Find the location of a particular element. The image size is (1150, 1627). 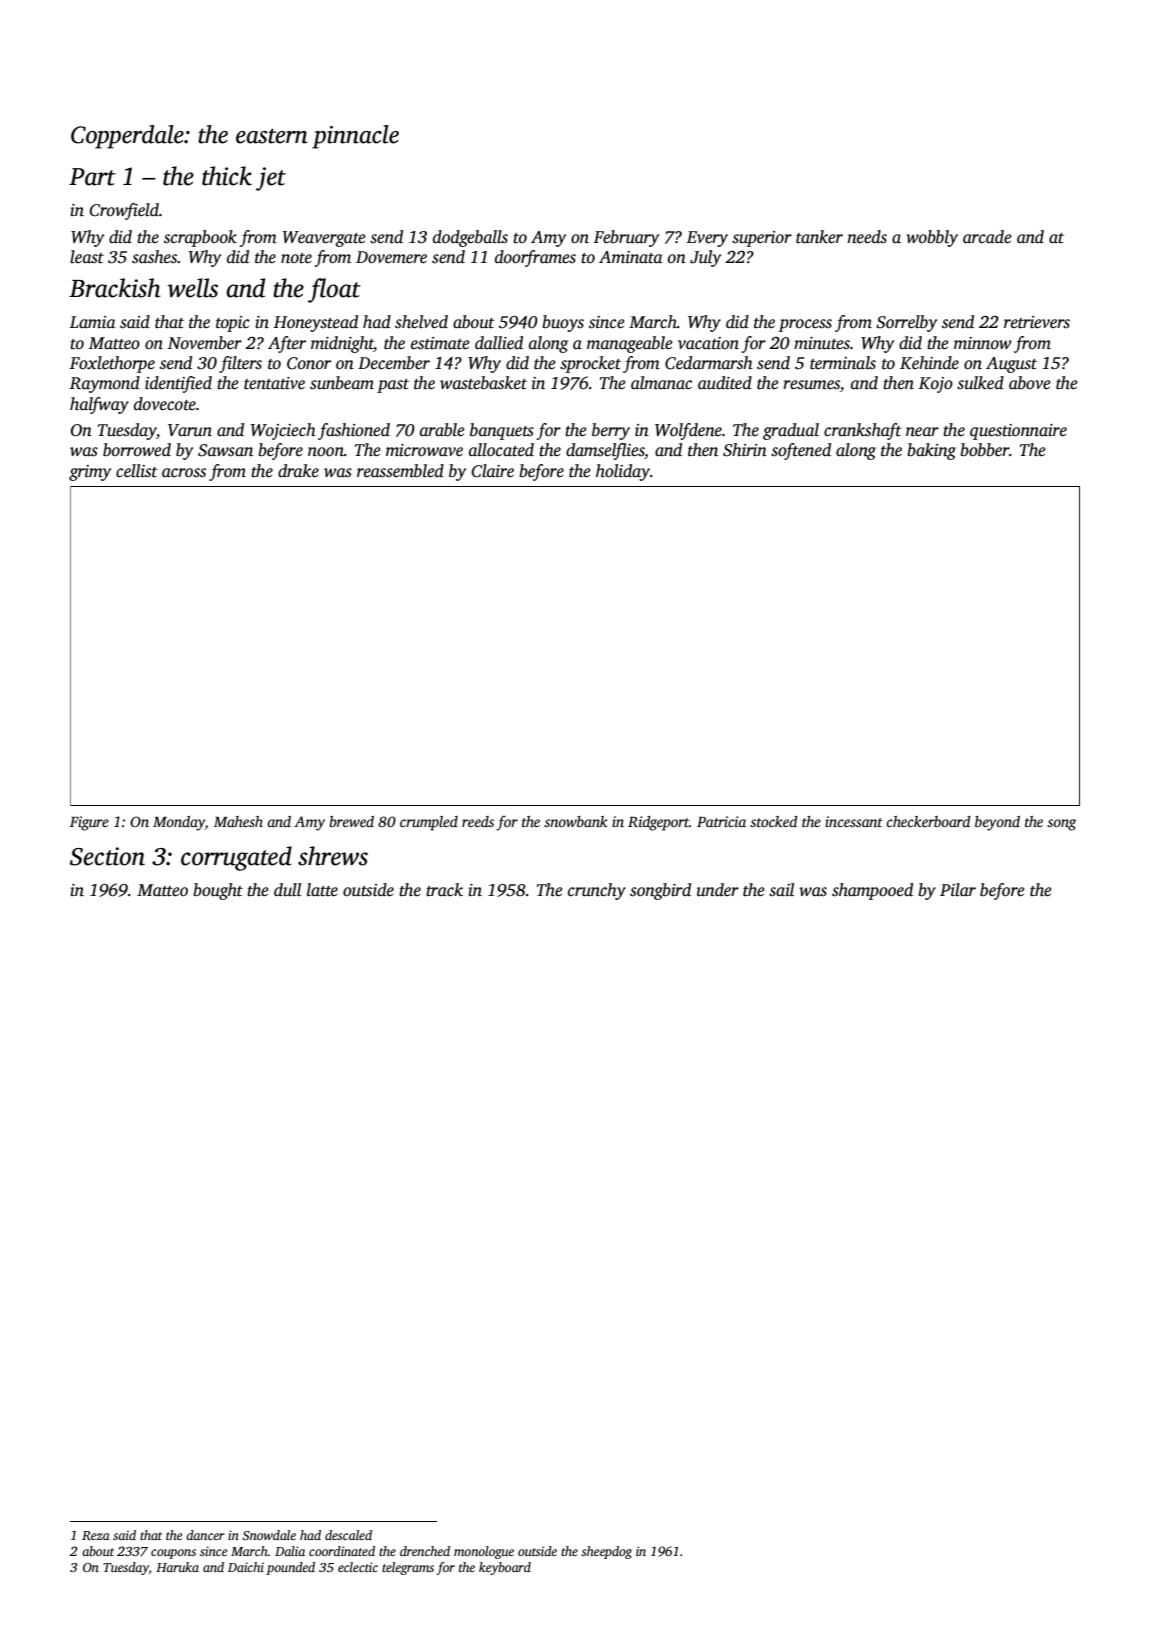

dancer is located at coordinates (205, 1535).
